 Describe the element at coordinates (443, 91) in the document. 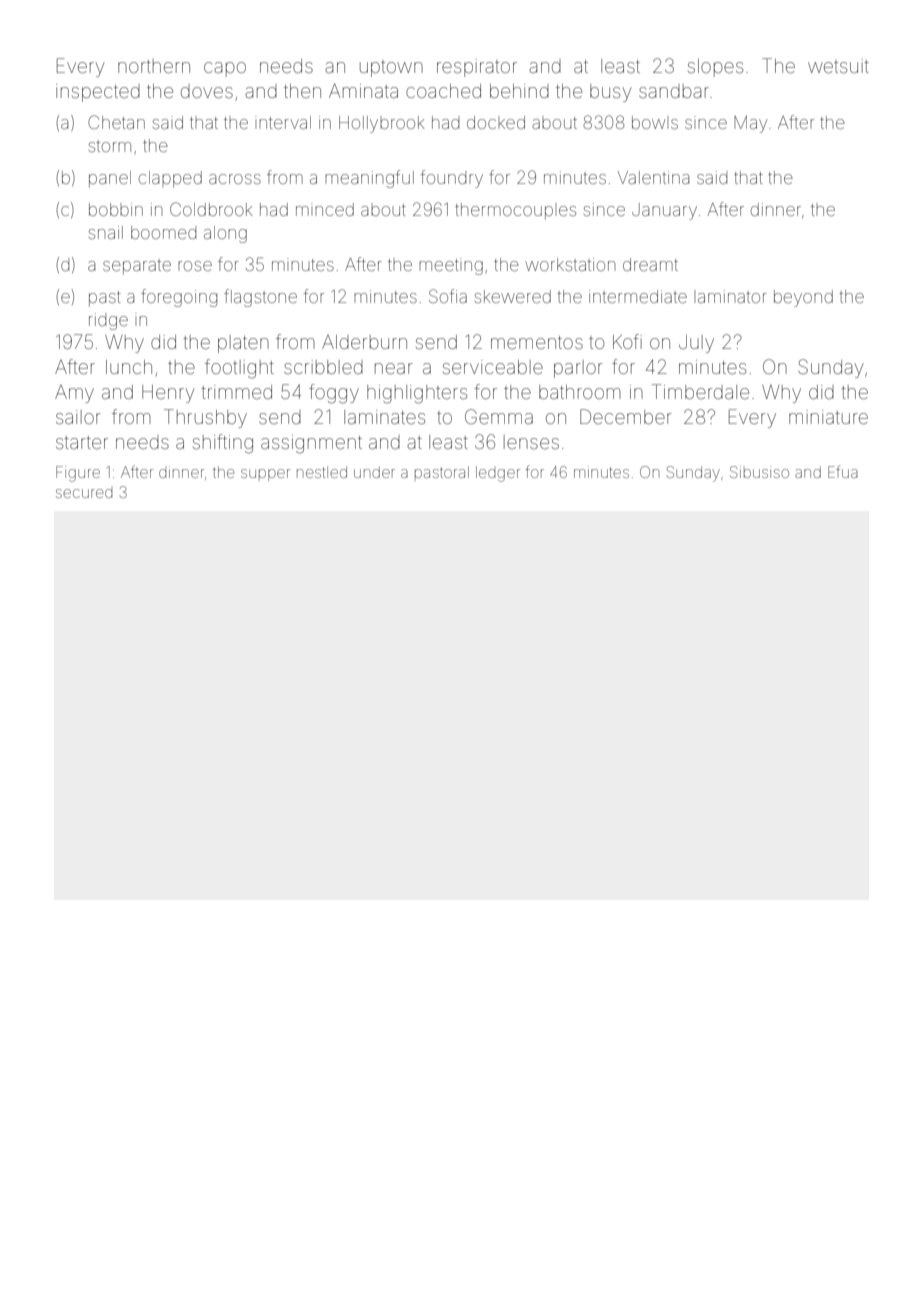

I see `coached` at that location.
